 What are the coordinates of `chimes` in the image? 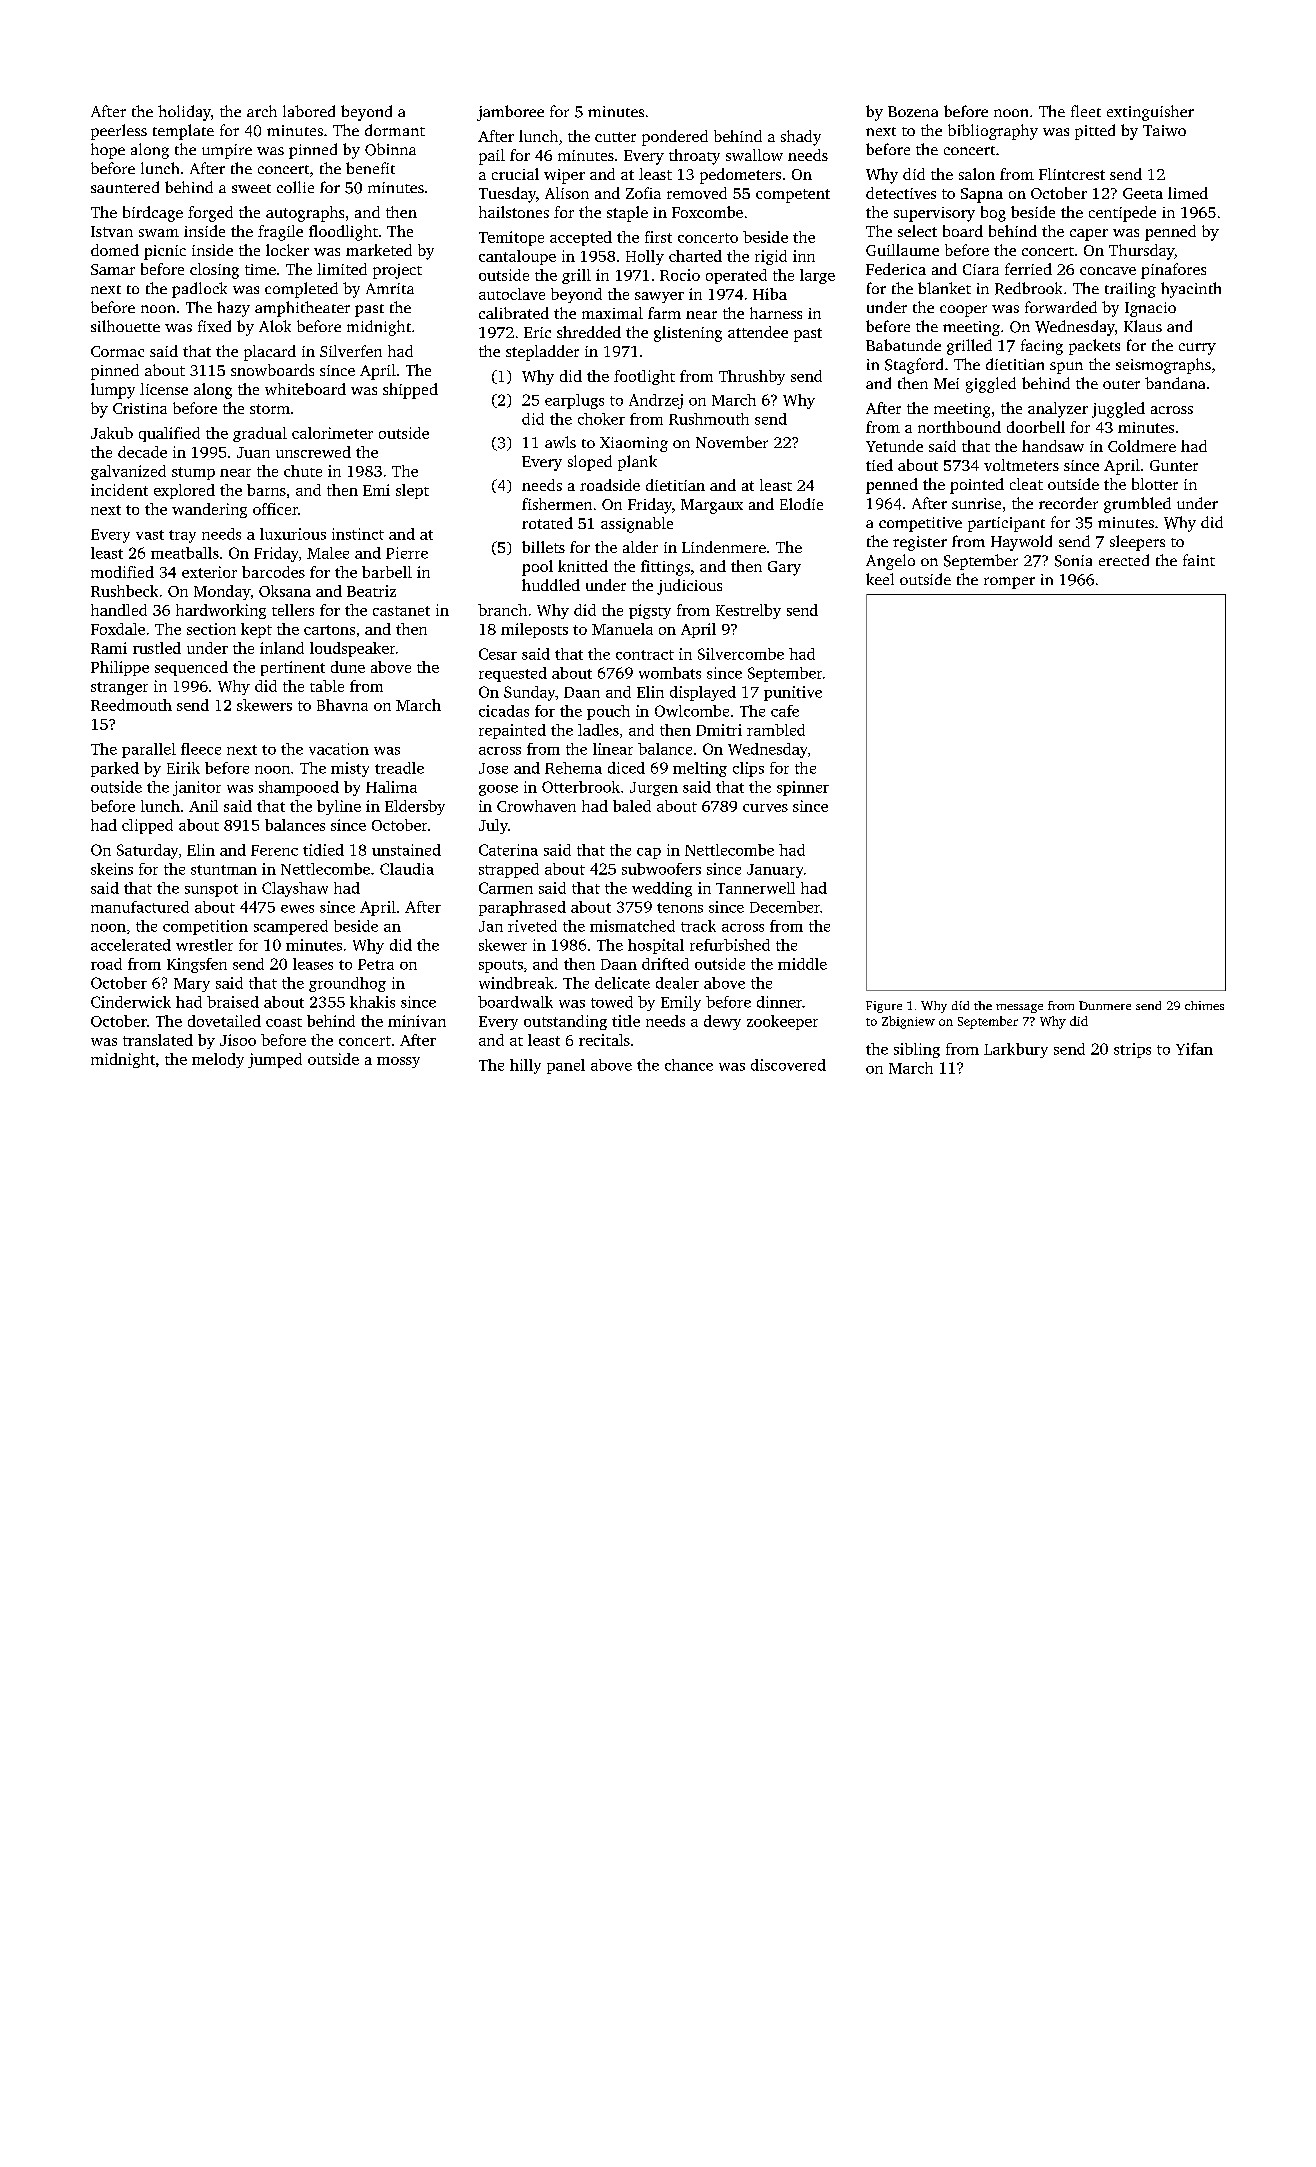 It's located at (1204, 1005).
